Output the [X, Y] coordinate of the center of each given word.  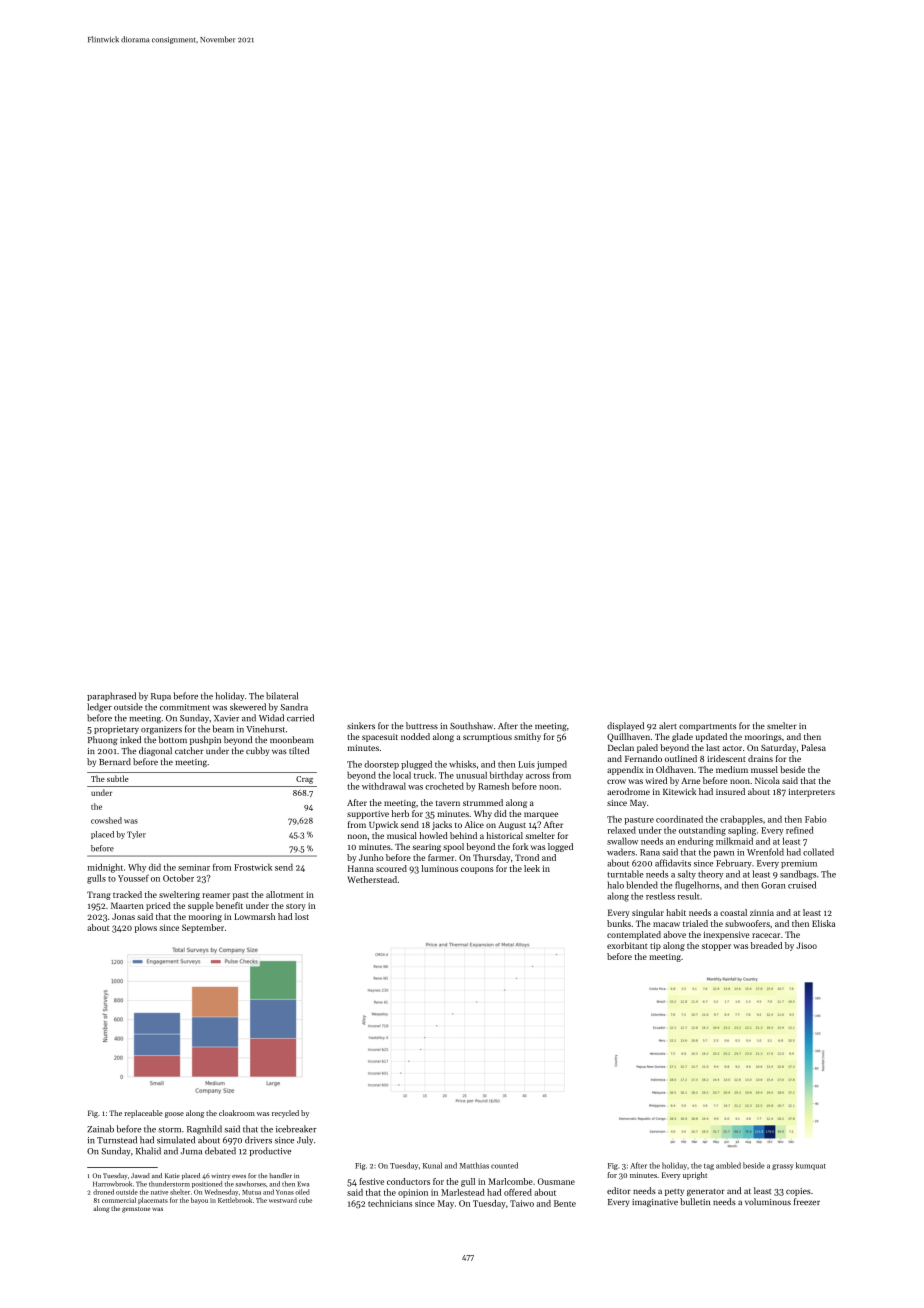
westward [283, 1200]
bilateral [282, 696]
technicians [390, 1203]
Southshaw [471, 725]
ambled [728, 1165]
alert [668, 725]
